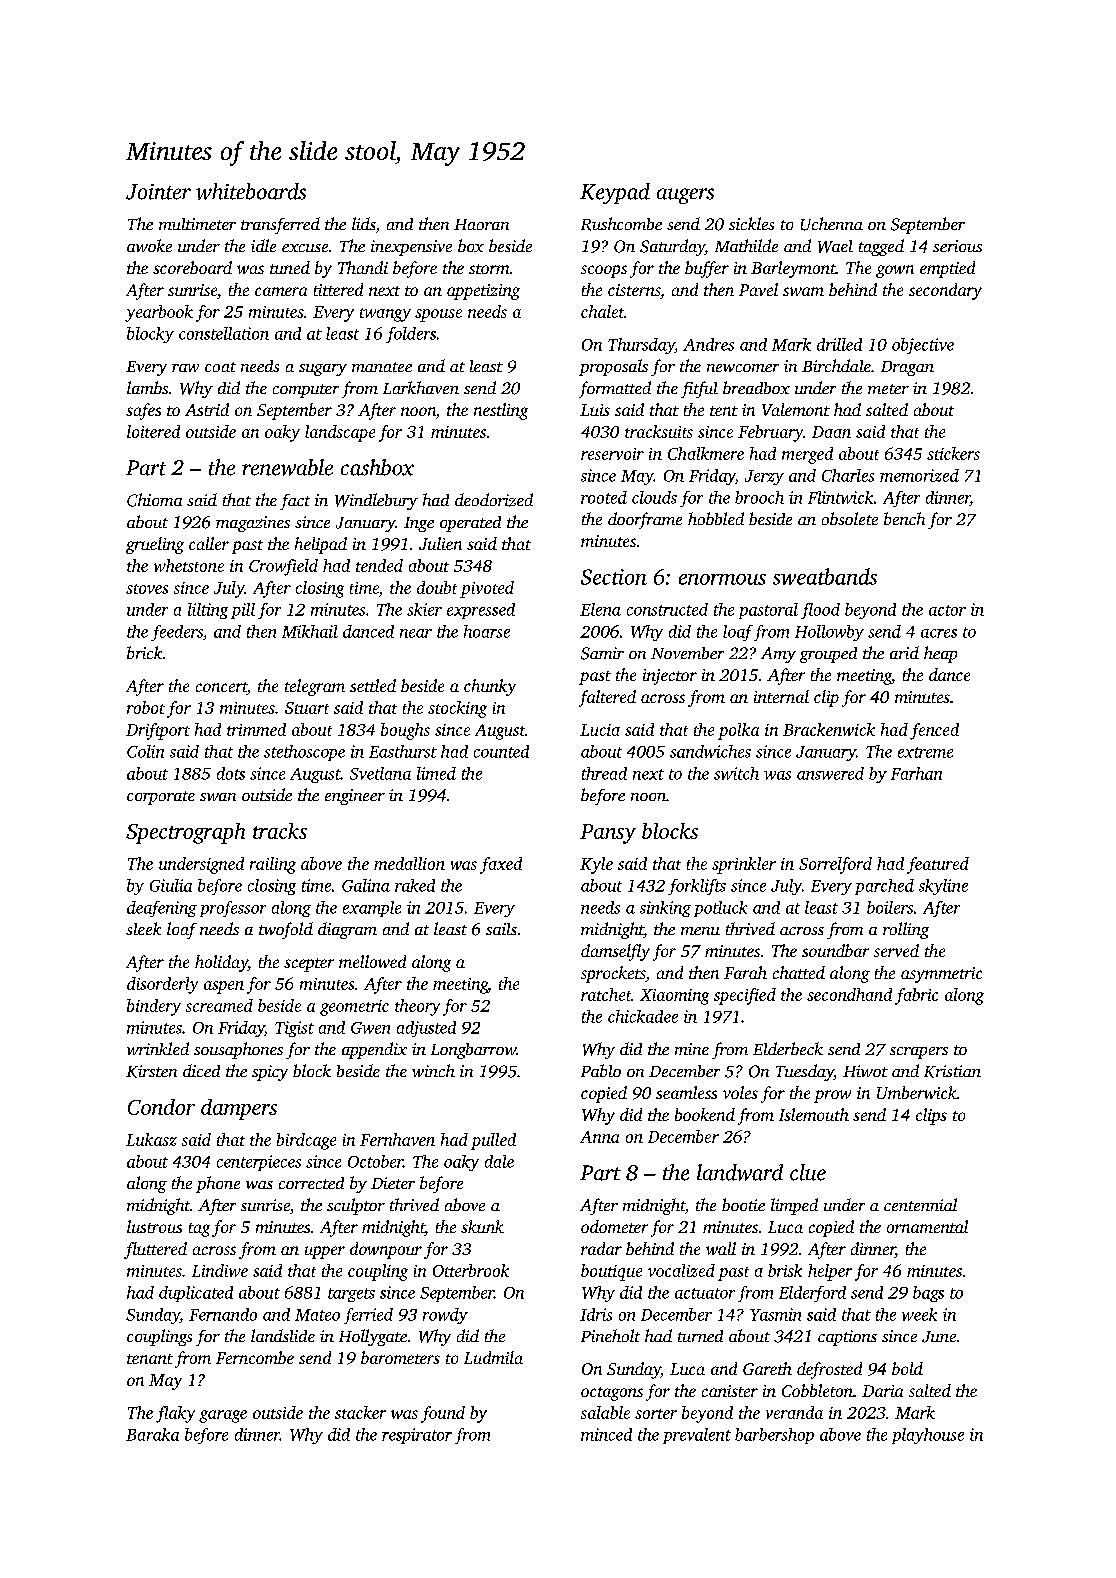  What do you see at coordinates (847, 1338) in the screenshot?
I see `captions` at bounding box center [847, 1338].
